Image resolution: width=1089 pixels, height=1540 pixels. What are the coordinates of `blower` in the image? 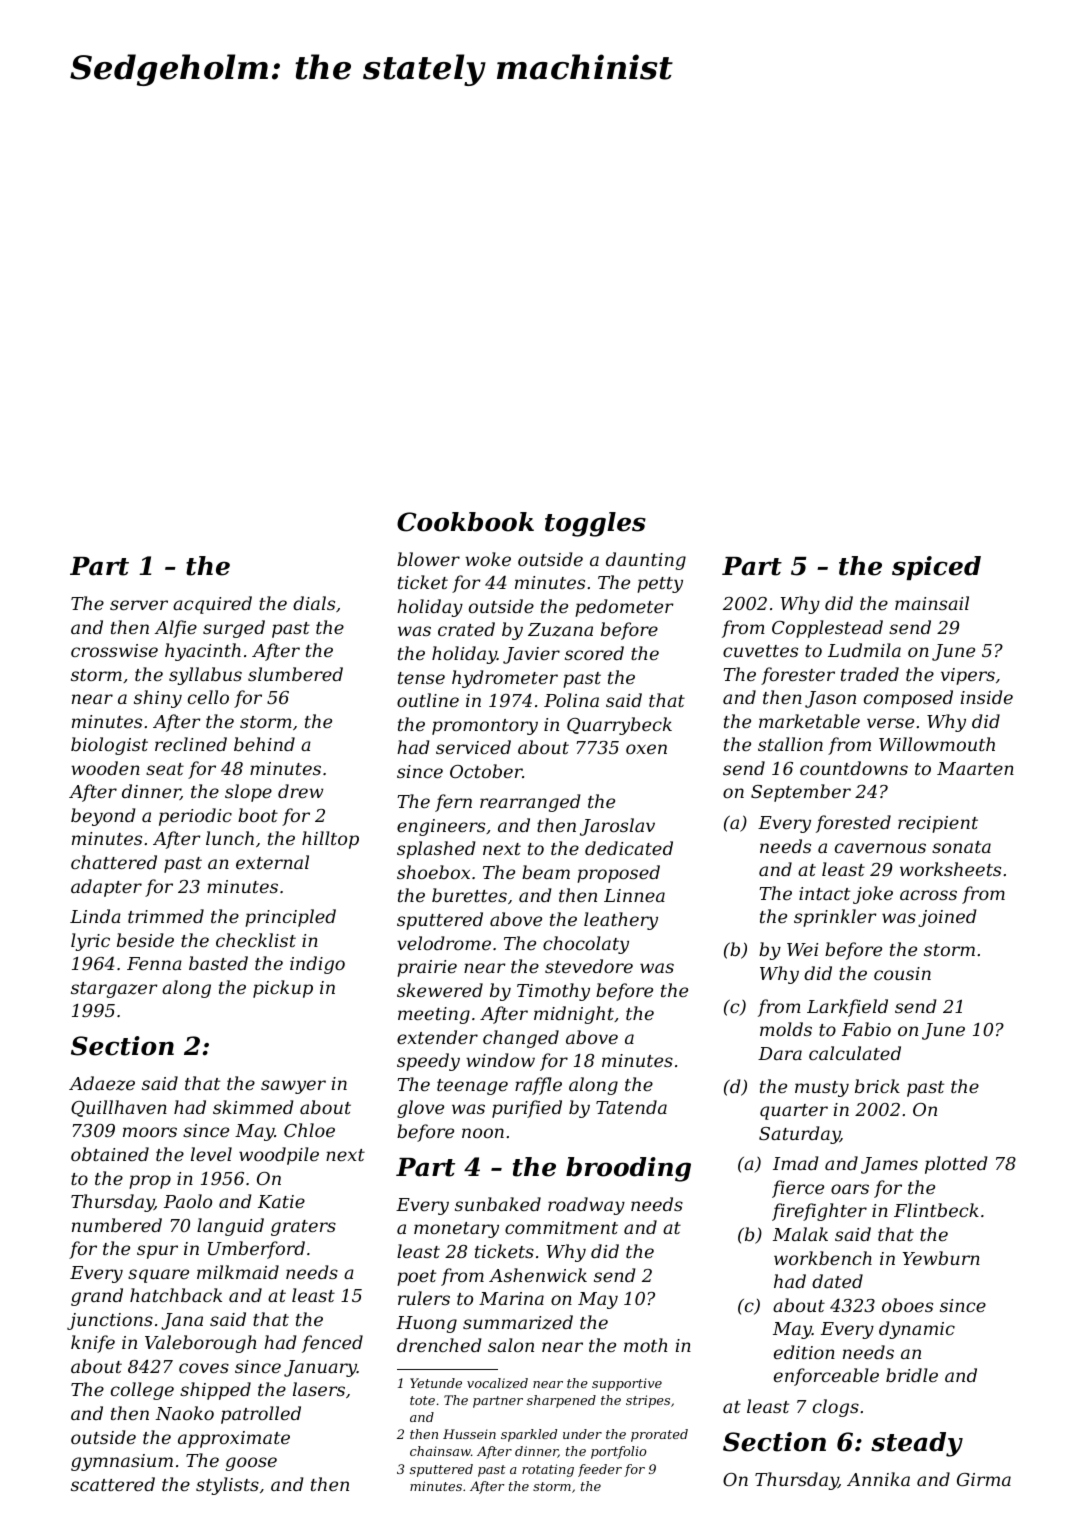 It's located at (428, 559).
